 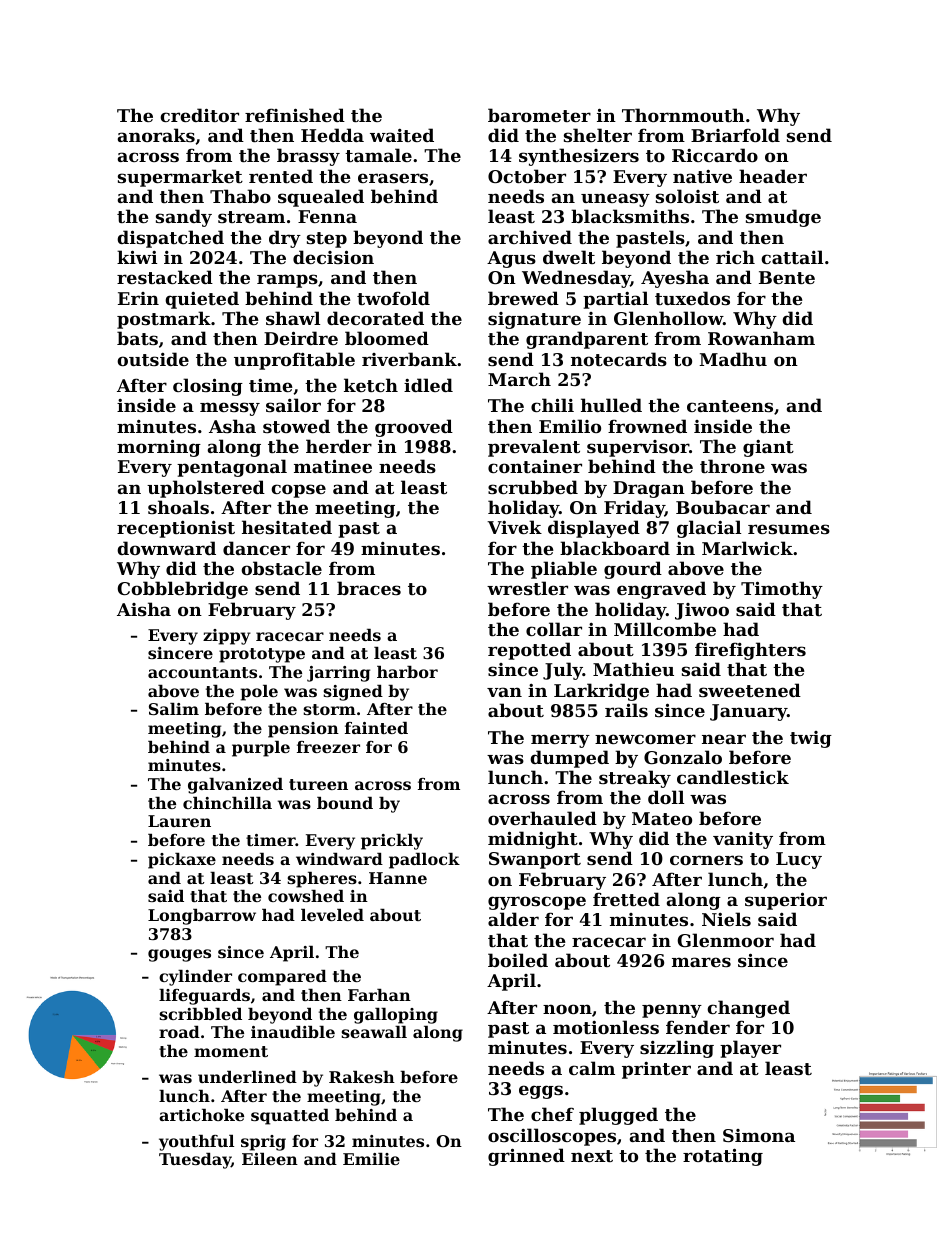 What do you see at coordinates (789, 529) in the screenshot?
I see `resumes` at bounding box center [789, 529].
